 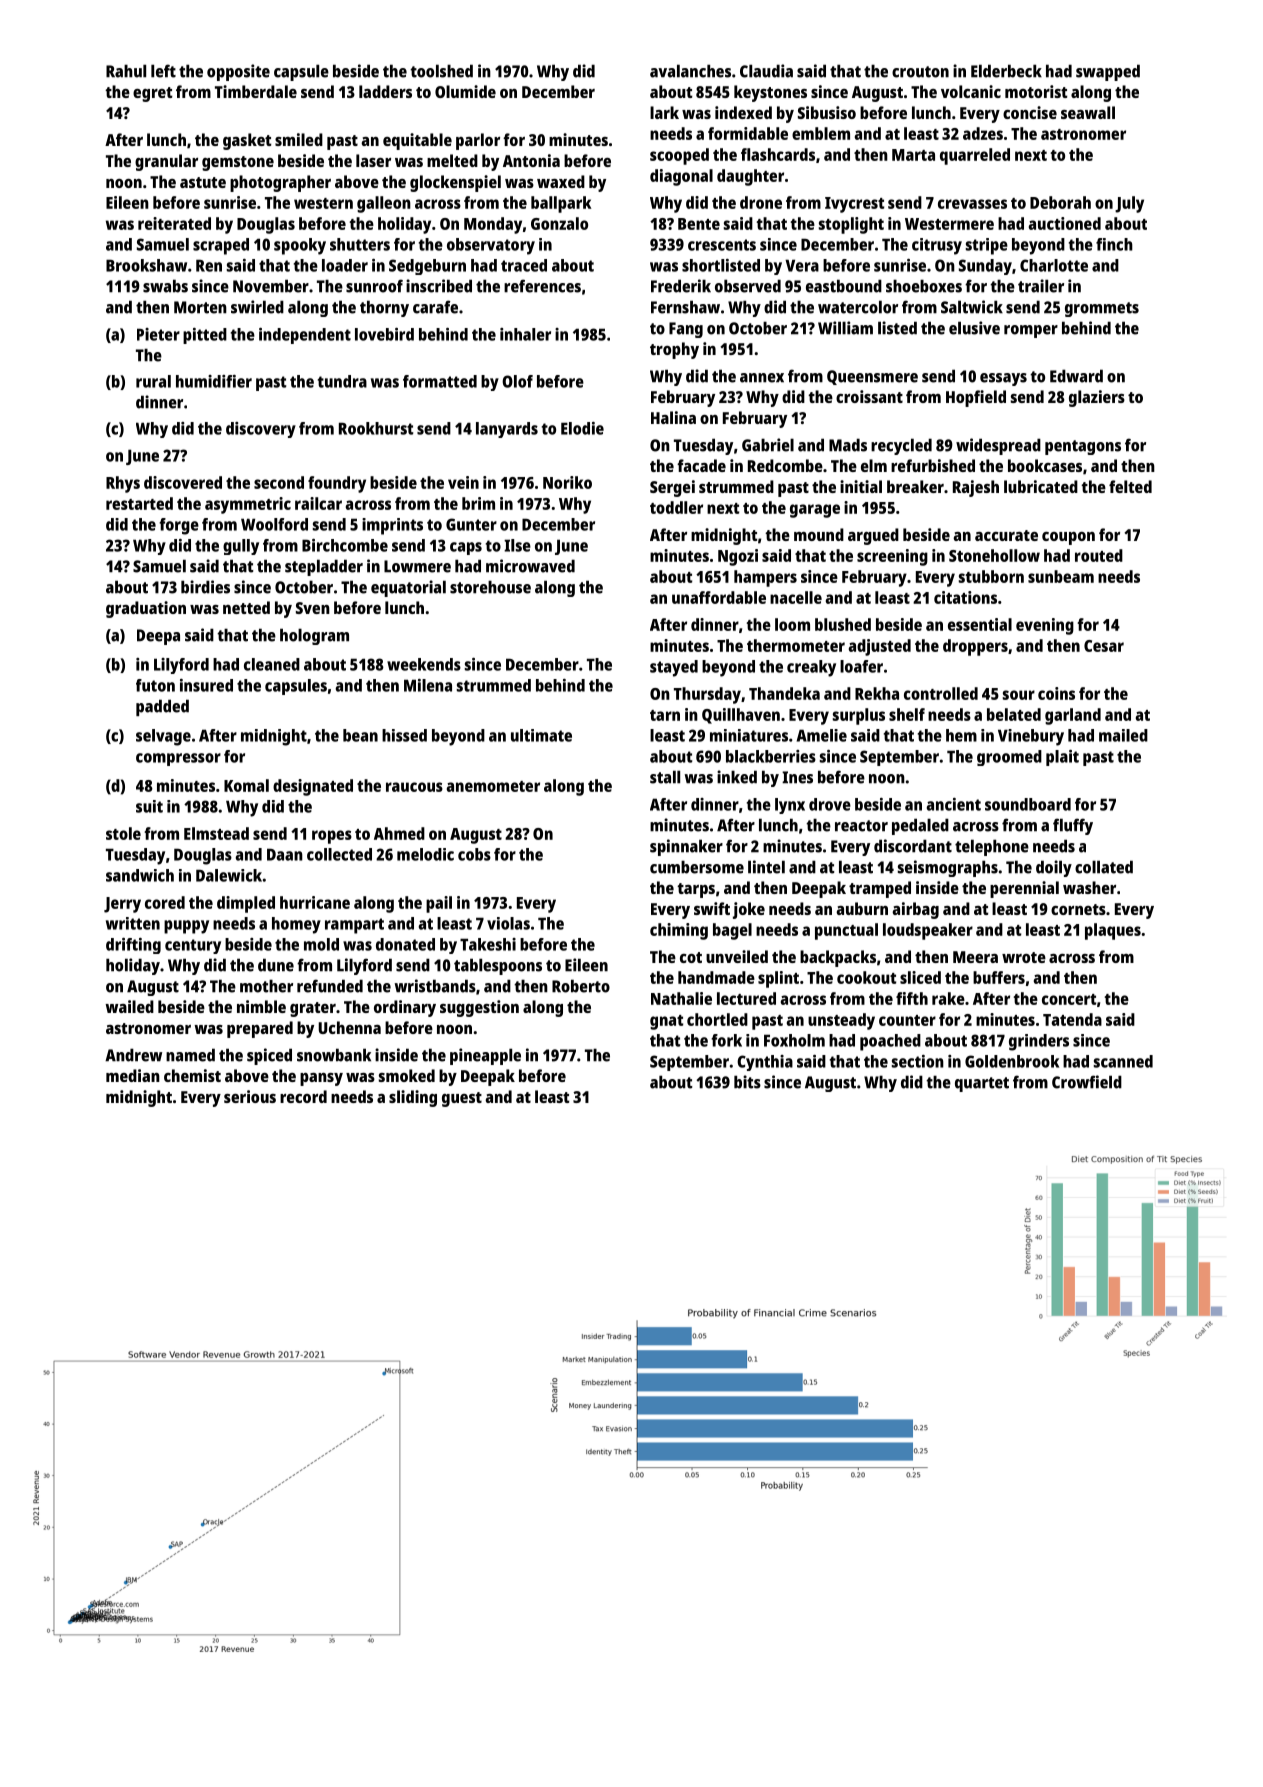 I want to click on toolshed, so click(x=441, y=71).
